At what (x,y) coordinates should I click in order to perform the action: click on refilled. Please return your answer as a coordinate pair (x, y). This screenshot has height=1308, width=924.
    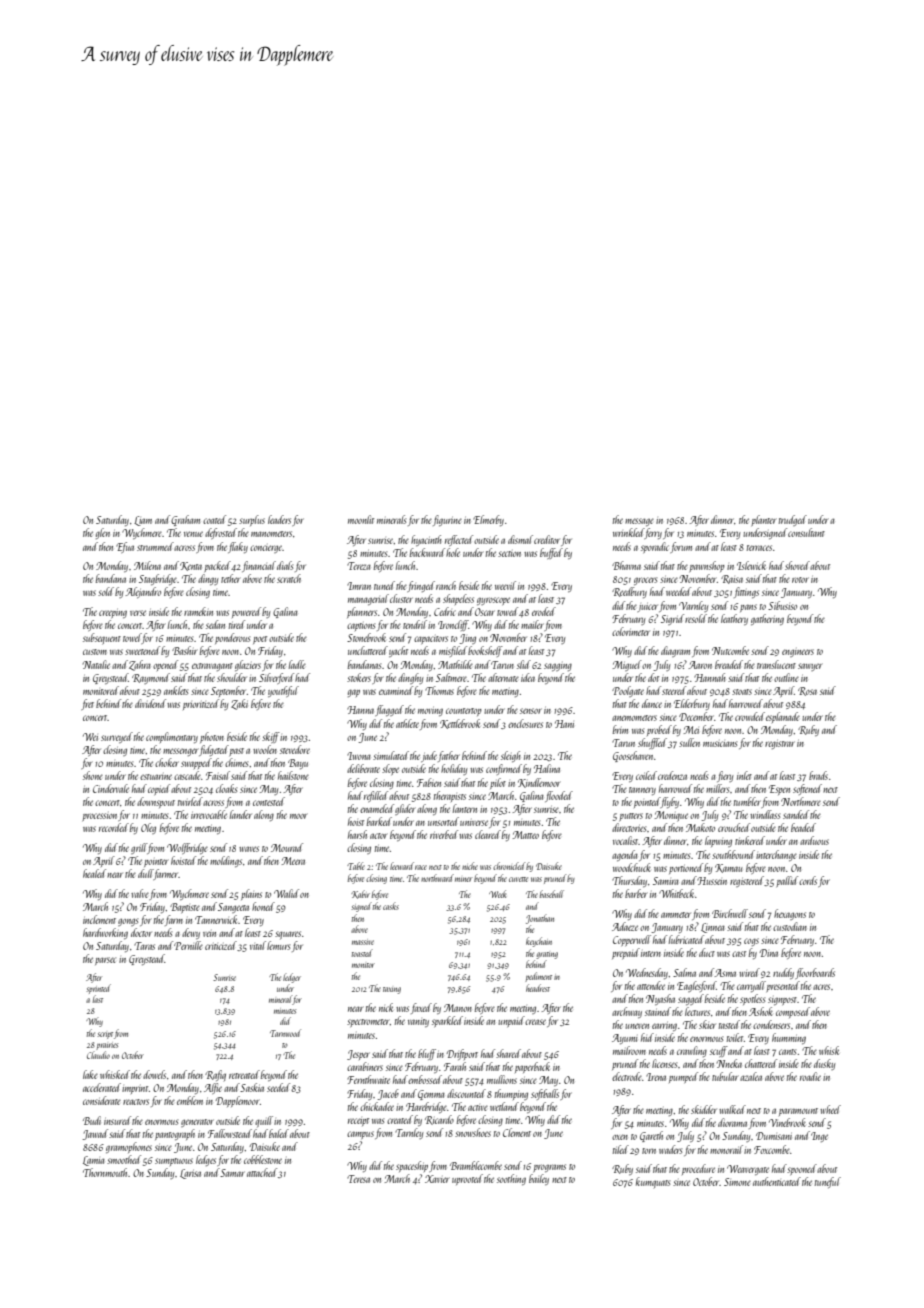
    Looking at the image, I should click on (376, 796).
